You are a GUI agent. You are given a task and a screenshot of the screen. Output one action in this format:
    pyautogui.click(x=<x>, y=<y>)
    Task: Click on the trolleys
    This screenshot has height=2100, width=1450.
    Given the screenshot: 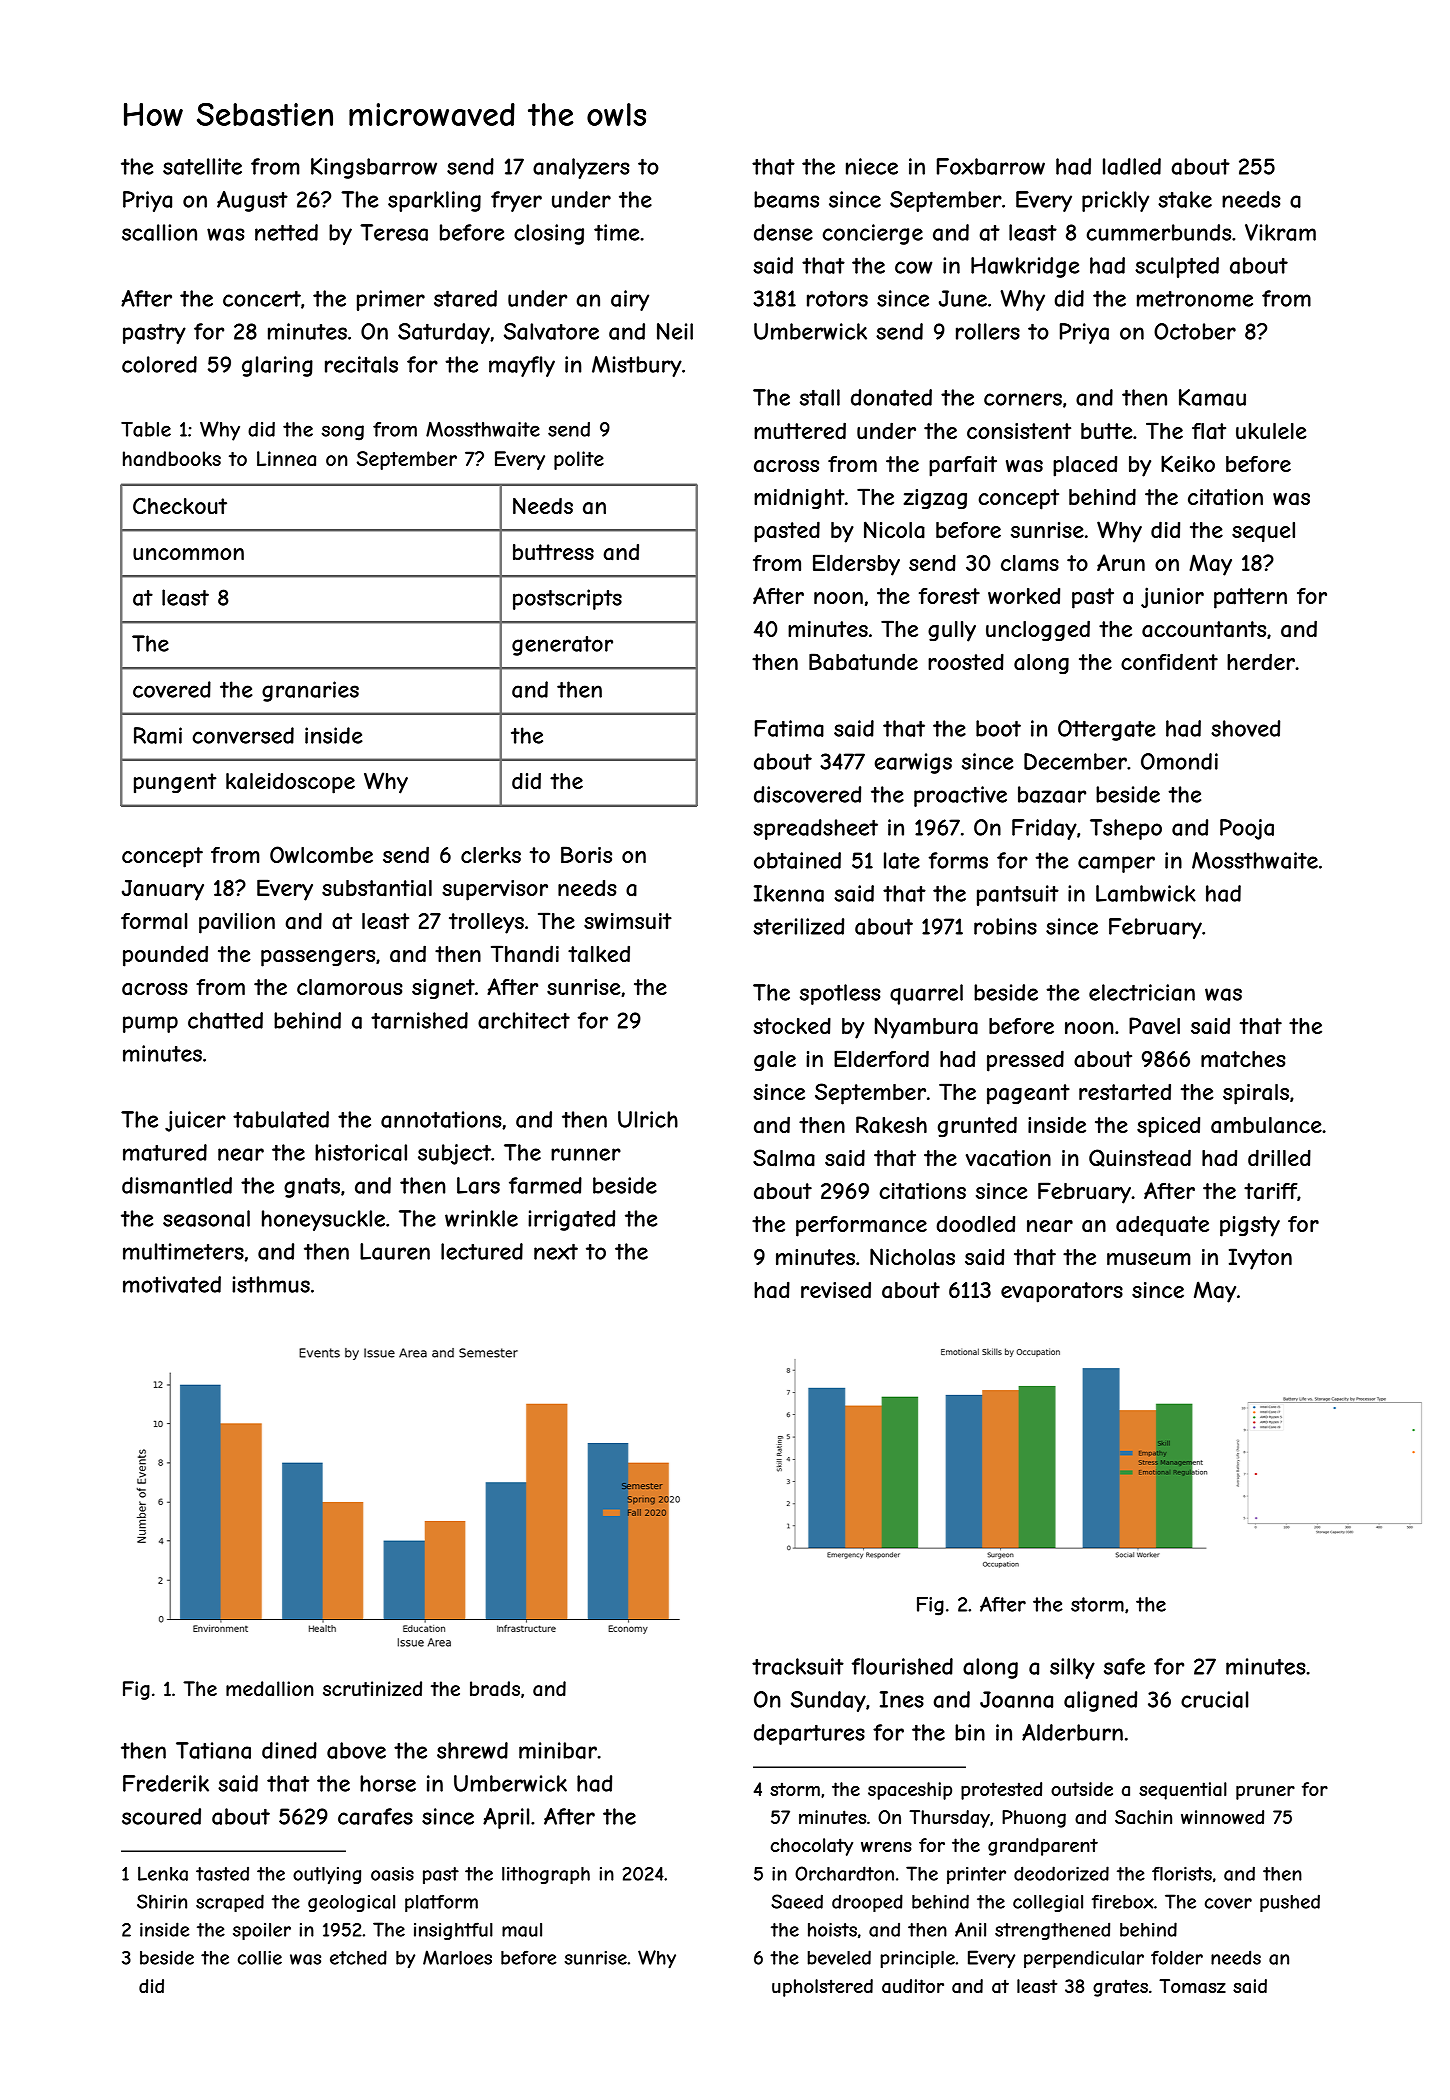 What is the action you would take?
    pyautogui.click(x=486, y=923)
